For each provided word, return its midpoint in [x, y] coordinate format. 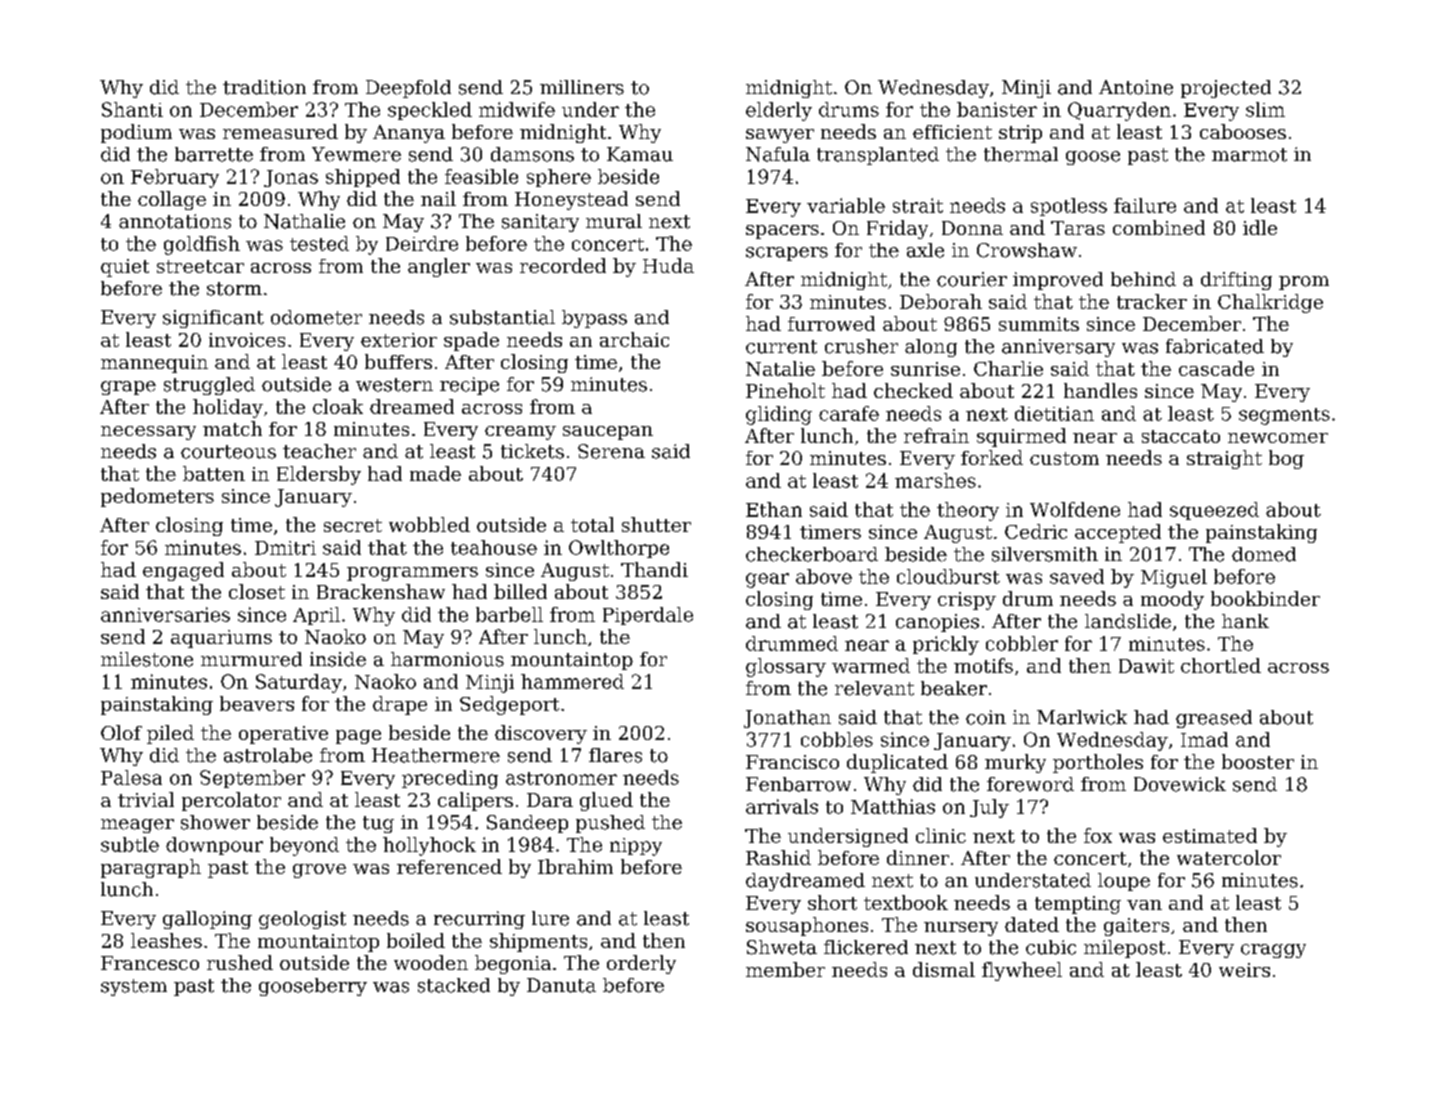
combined [1159, 227]
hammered [572, 681]
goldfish [202, 245]
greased [1214, 719]
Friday [897, 229]
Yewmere [356, 154]
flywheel [1022, 971]
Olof [121, 732]
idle [1260, 227]
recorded [563, 265]
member [785, 969]
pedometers [157, 497]
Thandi [654, 569]
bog [1286, 459]
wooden [431, 962]
